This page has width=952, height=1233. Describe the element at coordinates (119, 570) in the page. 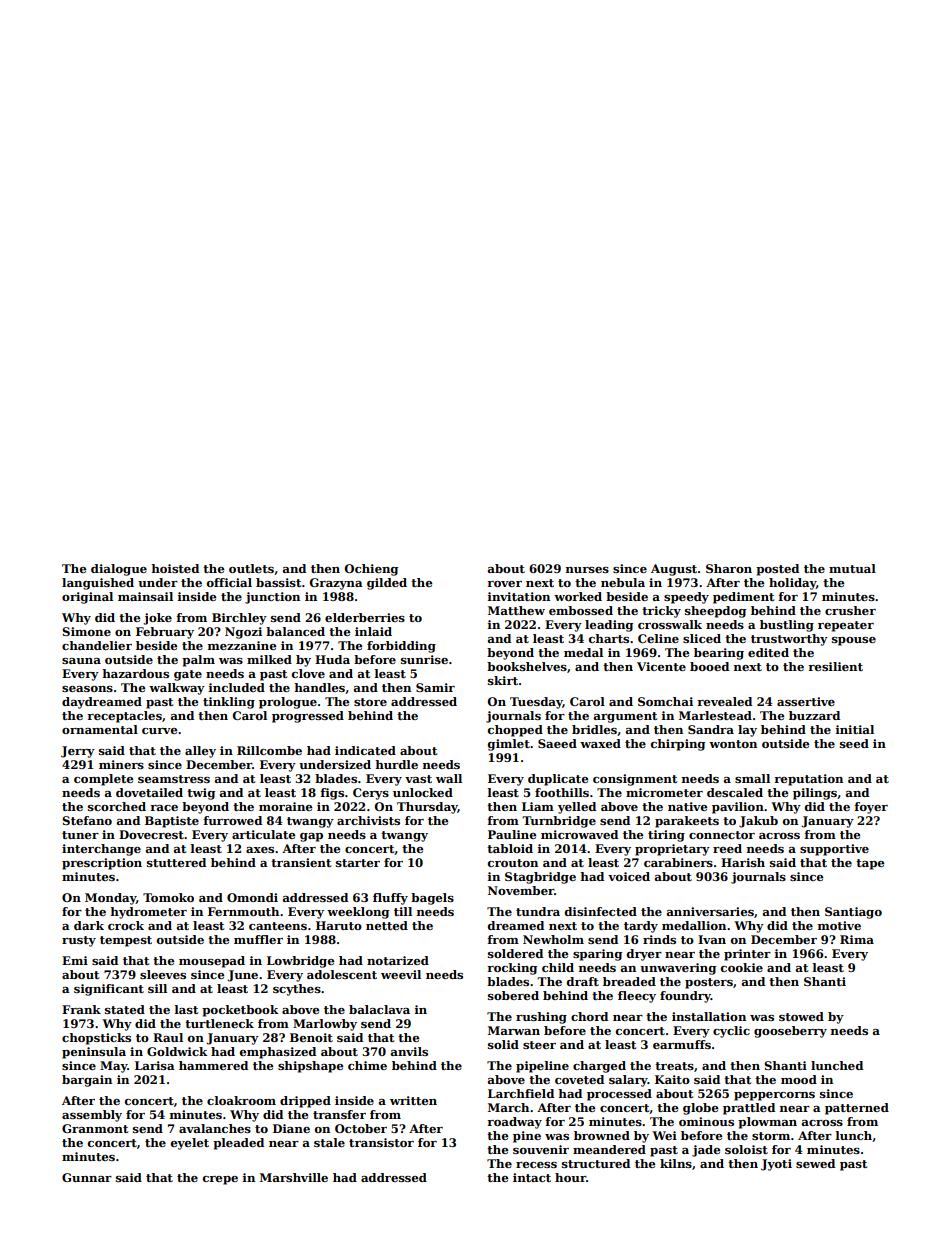

I see `dialogue` at that location.
